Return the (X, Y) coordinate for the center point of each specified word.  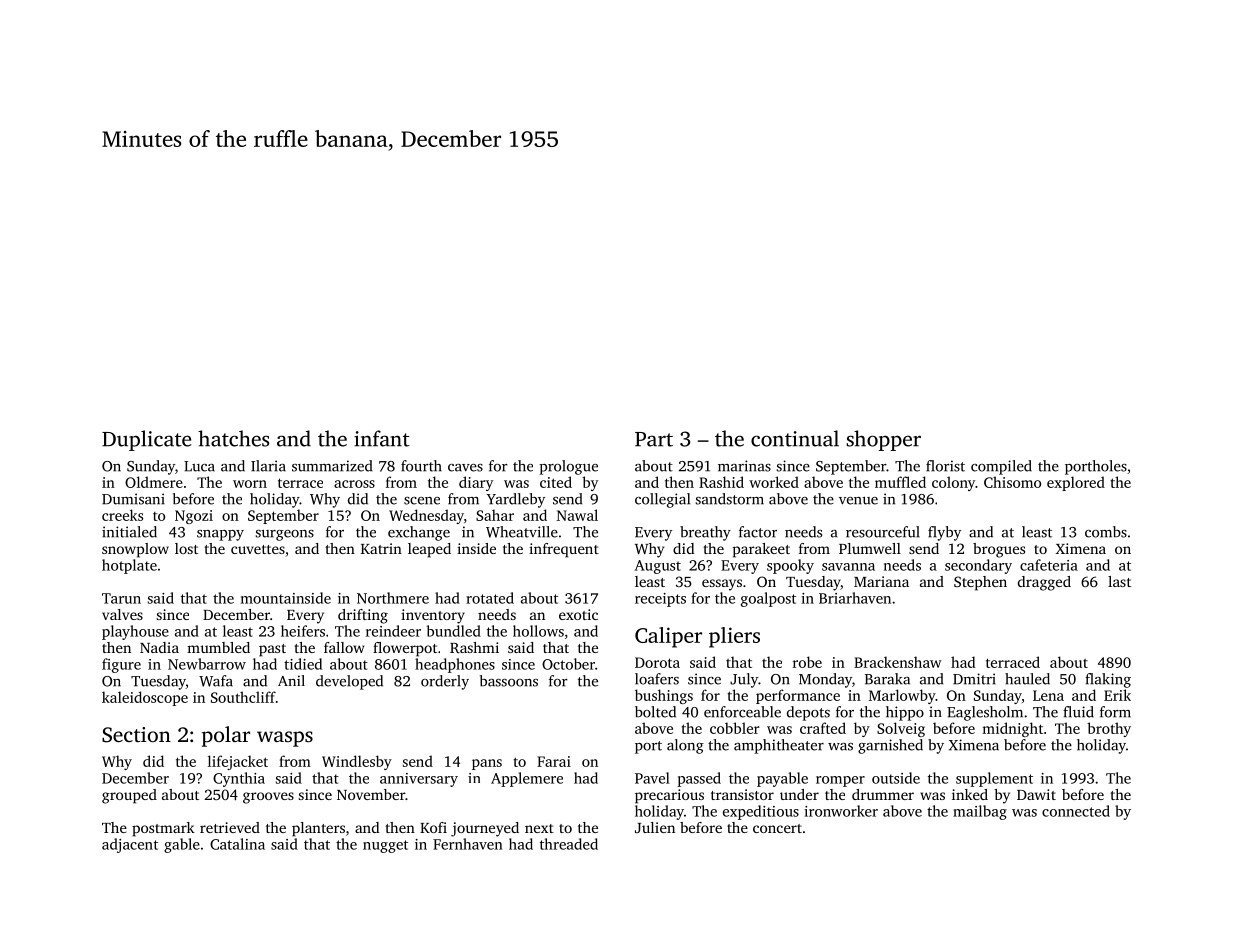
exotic (578, 614)
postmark (163, 829)
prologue (569, 467)
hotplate (129, 566)
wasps (285, 739)
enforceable (742, 712)
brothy (1109, 729)
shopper (883, 440)
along (685, 746)
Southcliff (243, 697)
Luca (199, 466)
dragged (1044, 583)
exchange (419, 533)
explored (1076, 483)
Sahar (495, 515)
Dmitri (974, 679)
